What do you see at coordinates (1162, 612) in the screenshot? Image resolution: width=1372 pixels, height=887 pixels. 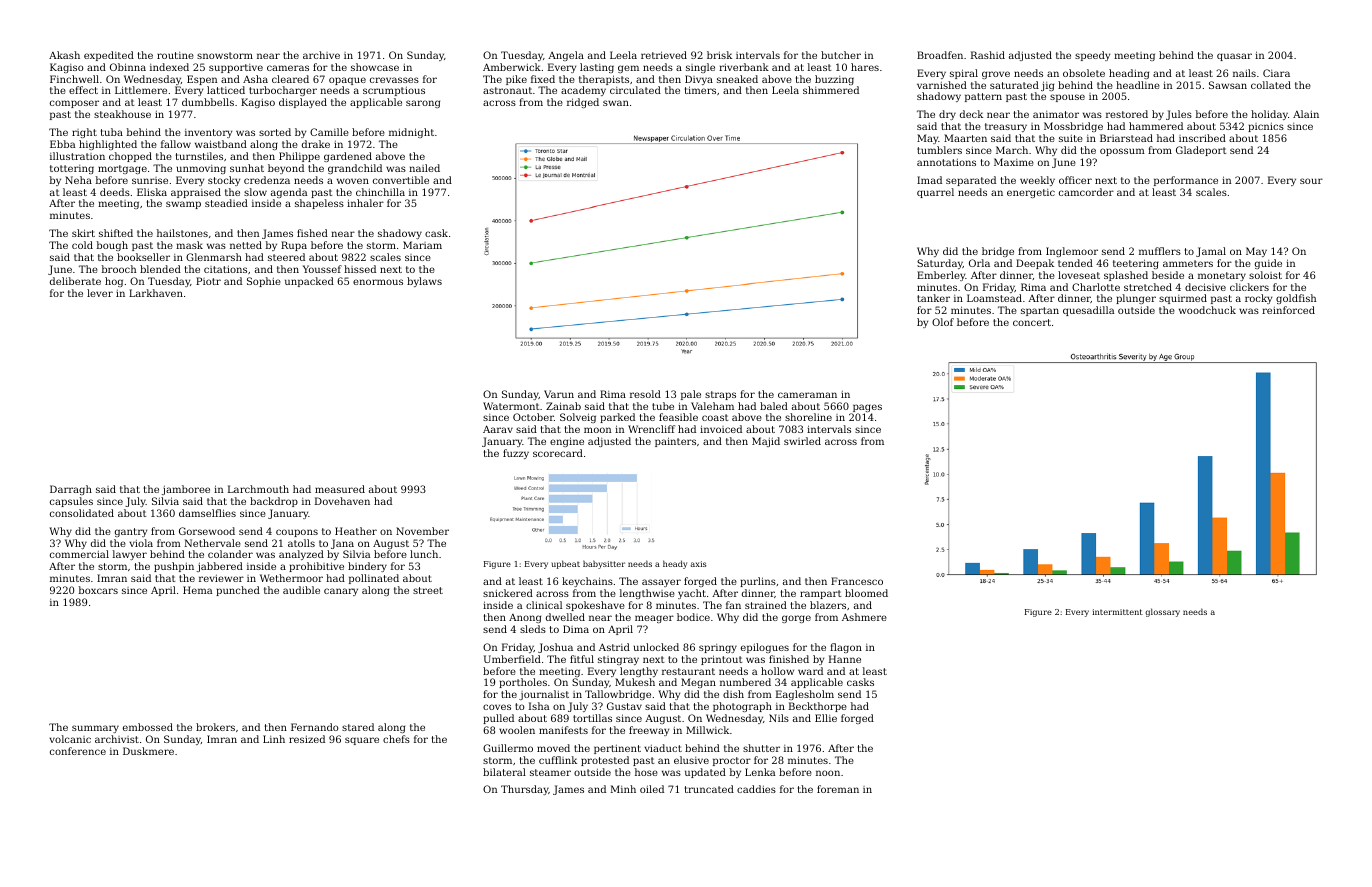 I see `glossary` at bounding box center [1162, 612].
